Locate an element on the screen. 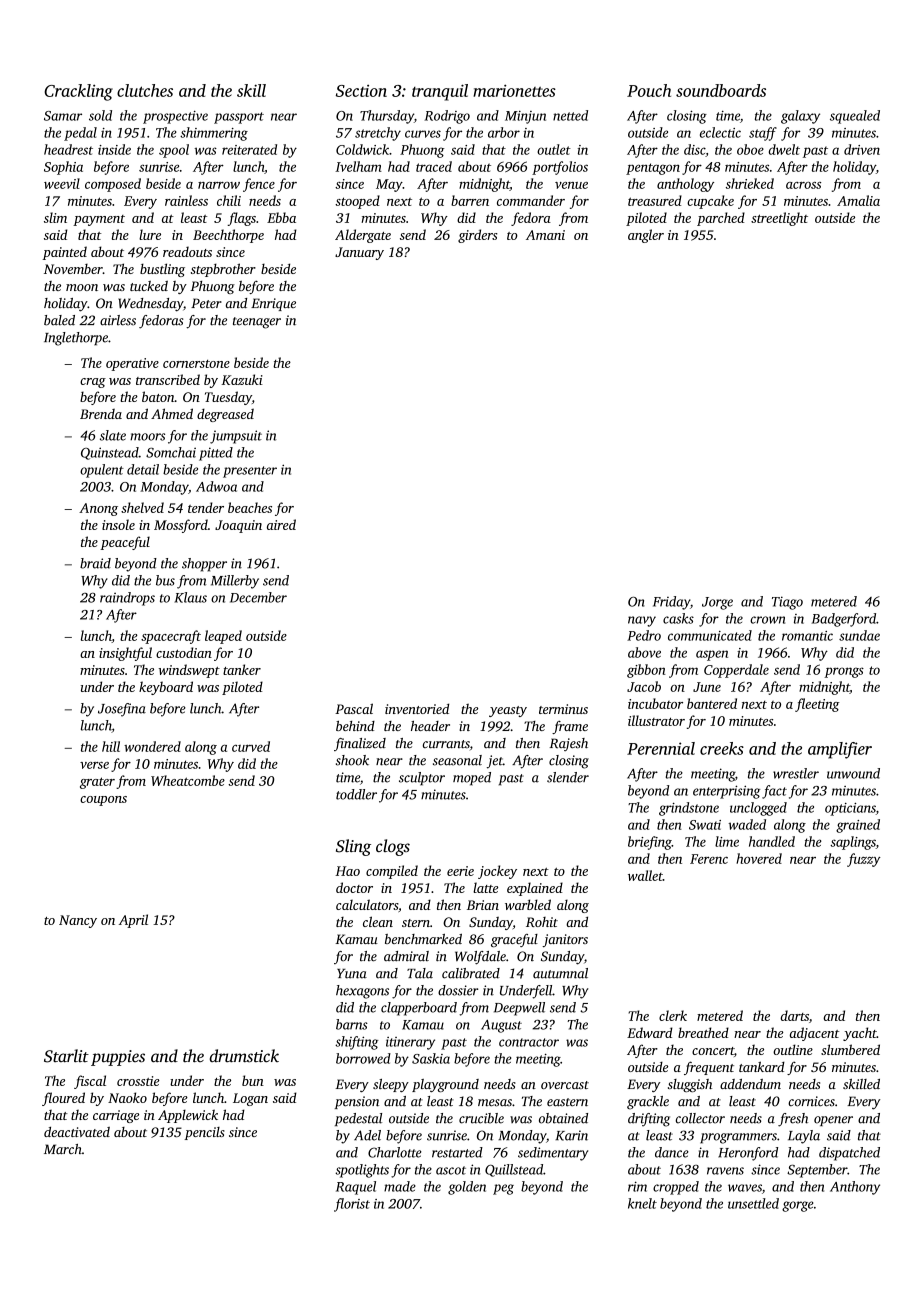 The image size is (924, 1308). aired is located at coordinates (281, 524).
